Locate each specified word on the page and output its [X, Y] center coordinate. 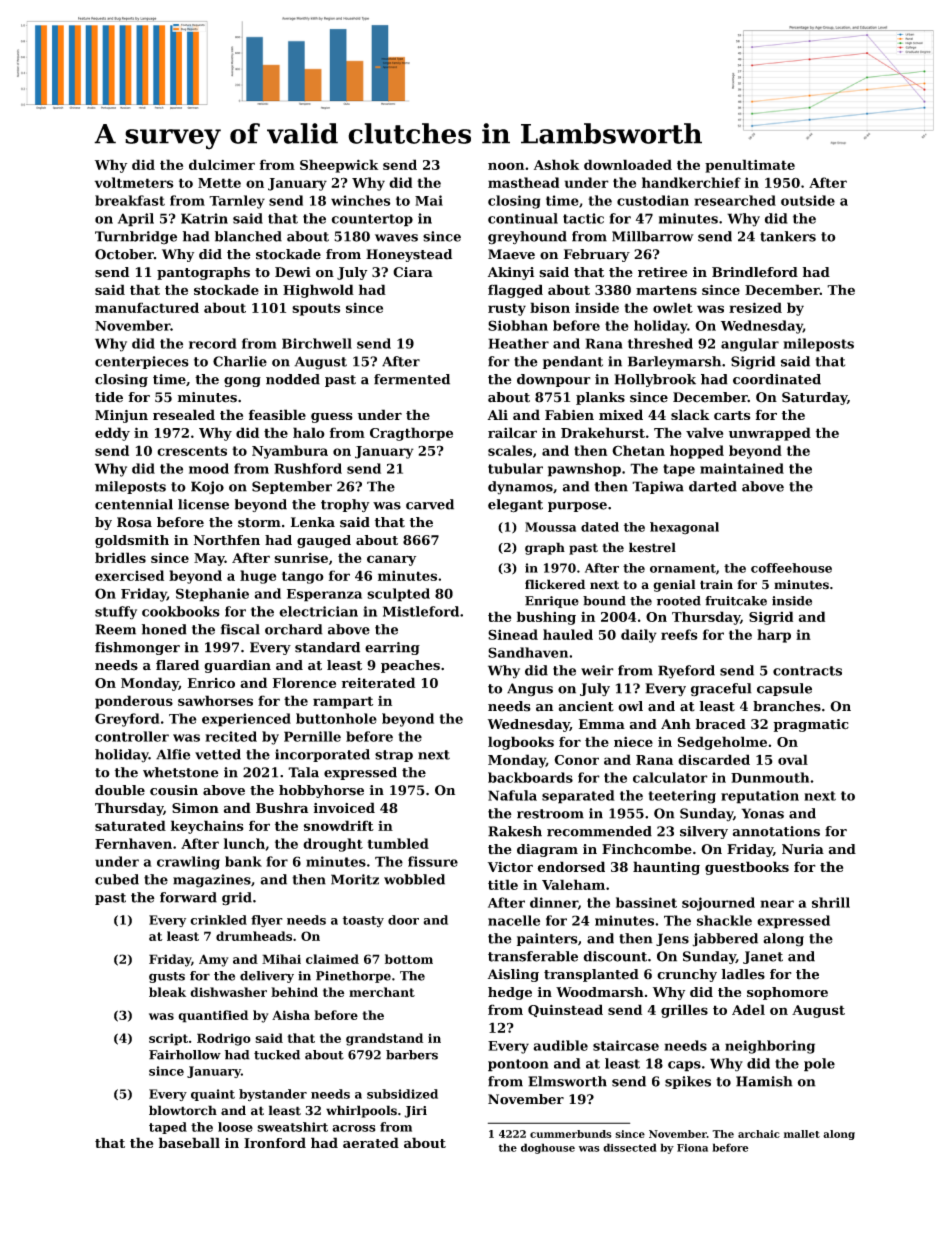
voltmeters [134, 182]
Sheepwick [339, 166]
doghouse [548, 1148]
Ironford [275, 1142]
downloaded [628, 164]
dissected [630, 1147]
